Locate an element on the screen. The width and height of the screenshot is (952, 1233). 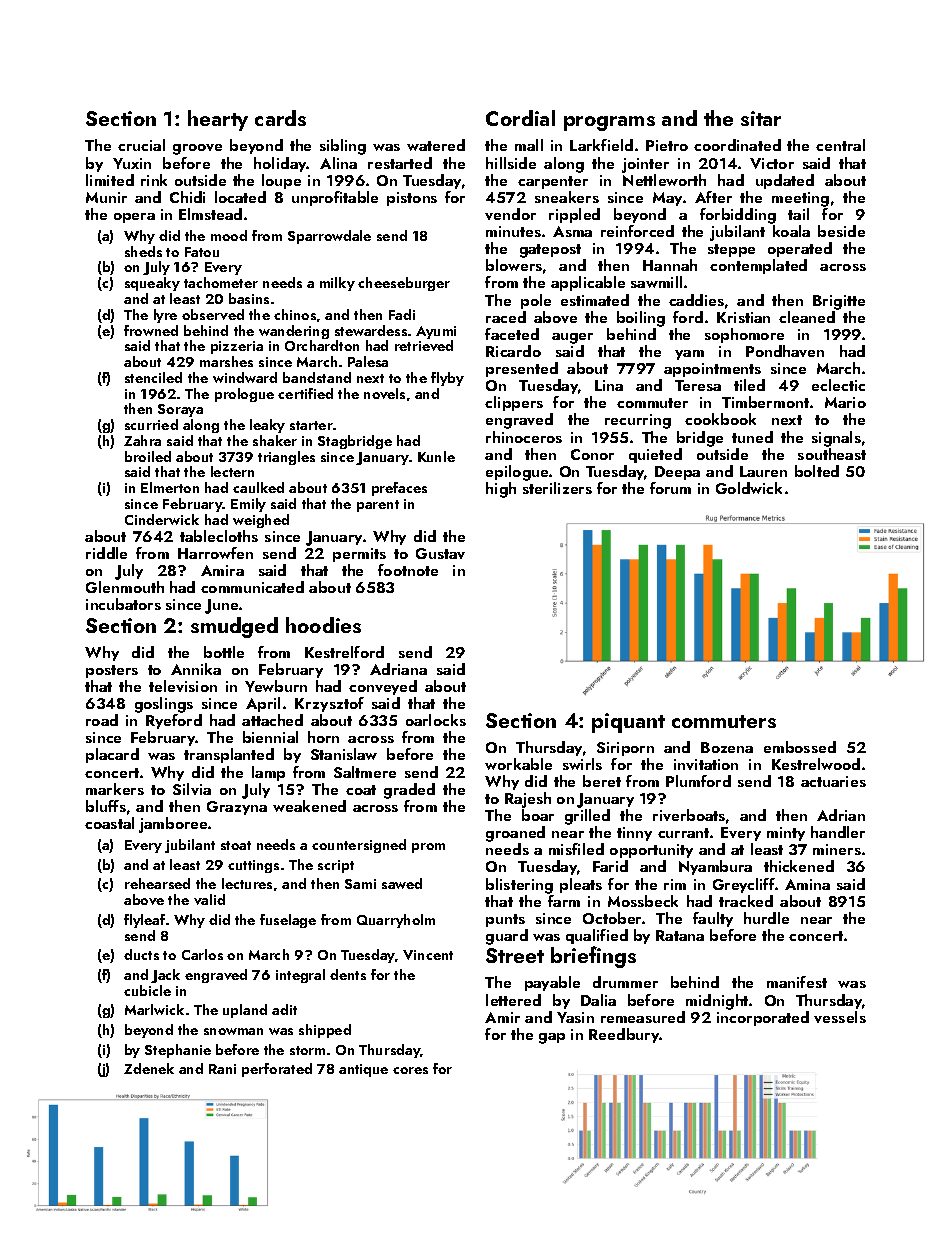
lectures is located at coordinates (247, 883).
